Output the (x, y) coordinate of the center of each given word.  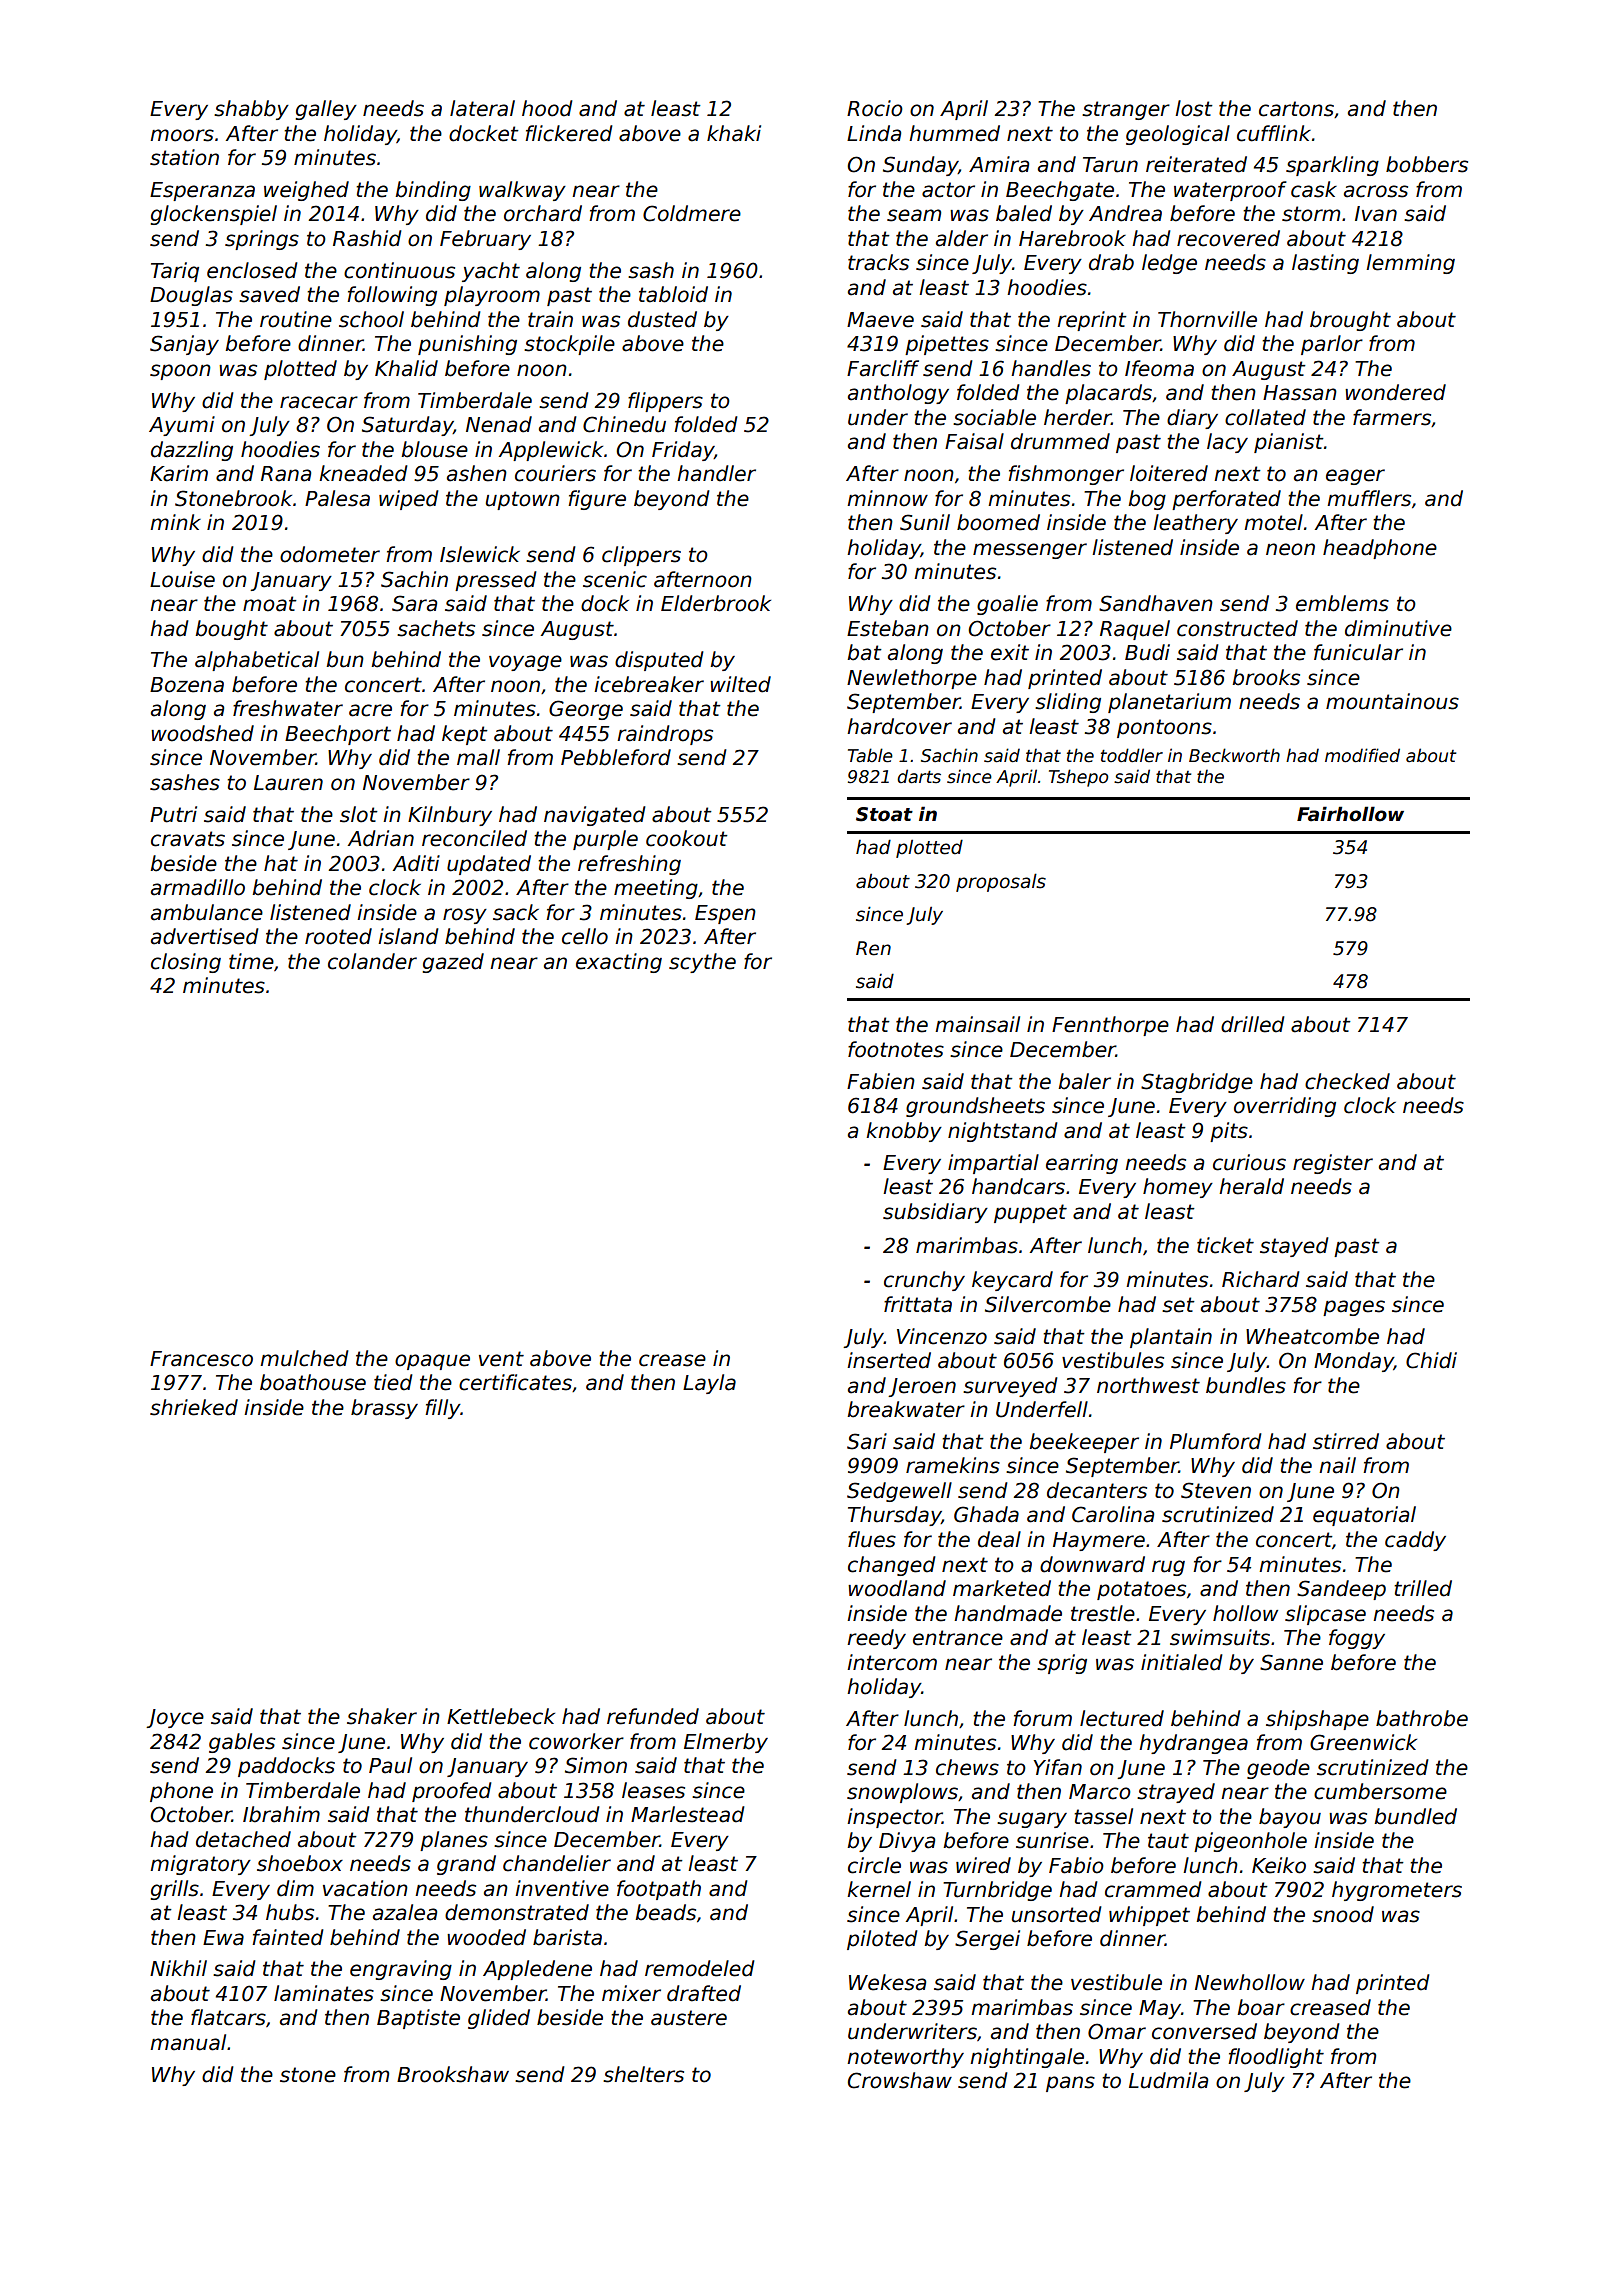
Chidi (1431, 1360)
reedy (876, 1639)
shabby (251, 110)
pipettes (947, 345)
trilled (1423, 1588)
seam (914, 215)
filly (443, 1409)
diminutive (1398, 628)
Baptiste (418, 2019)
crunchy (924, 1281)
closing (186, 963)
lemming (1410, 264)
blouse (434, 449)
